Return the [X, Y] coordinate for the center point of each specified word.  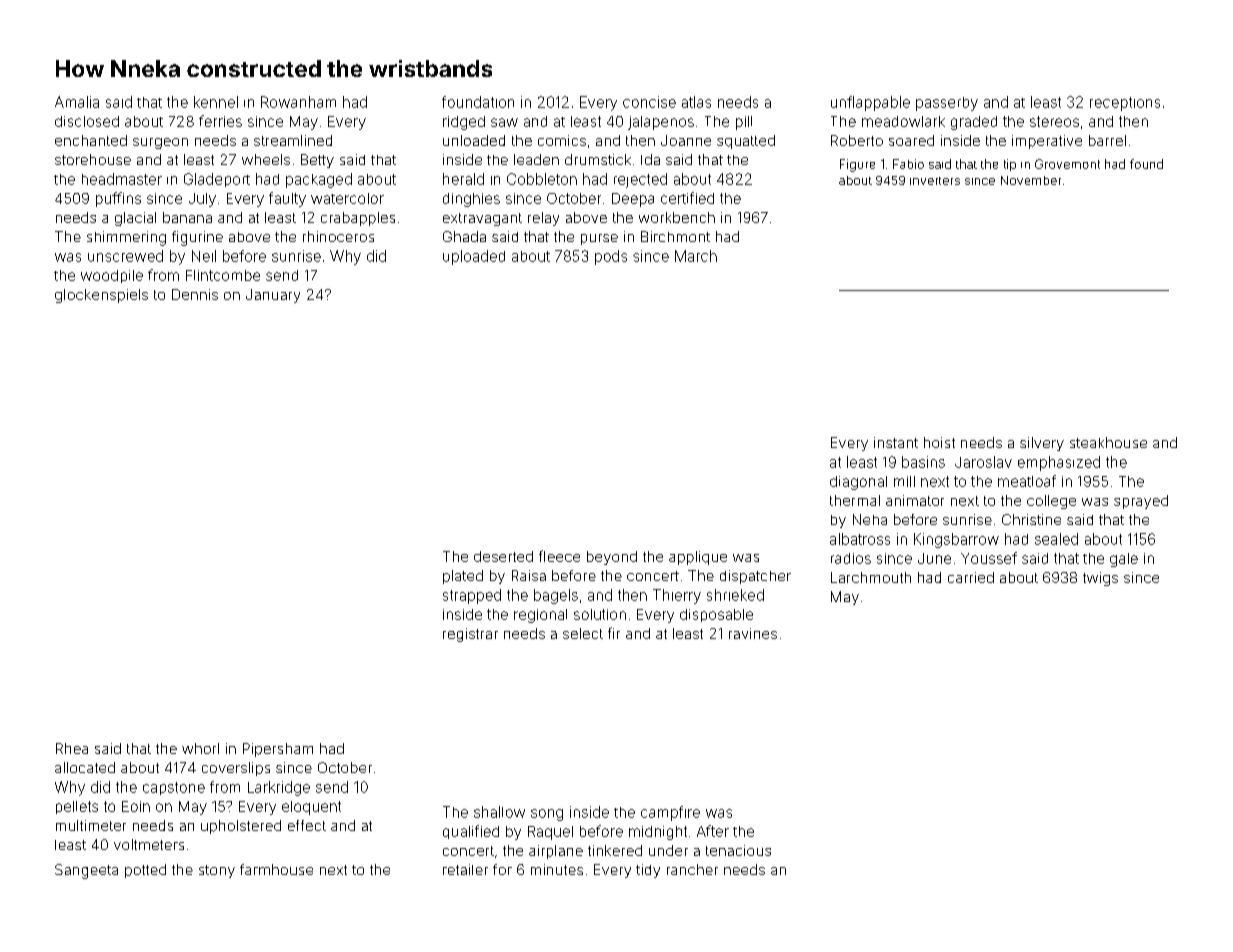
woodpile [112, 276]
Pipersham [278, 750]
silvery [1042, 444]
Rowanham [298, 102]
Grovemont [1067, 164]
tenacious [738, 850]
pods [611, 257]
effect [307, 825]
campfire [670, 813]
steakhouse [1108, 442]
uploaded [474, 257]
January [273, 296]
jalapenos [661, 123]
